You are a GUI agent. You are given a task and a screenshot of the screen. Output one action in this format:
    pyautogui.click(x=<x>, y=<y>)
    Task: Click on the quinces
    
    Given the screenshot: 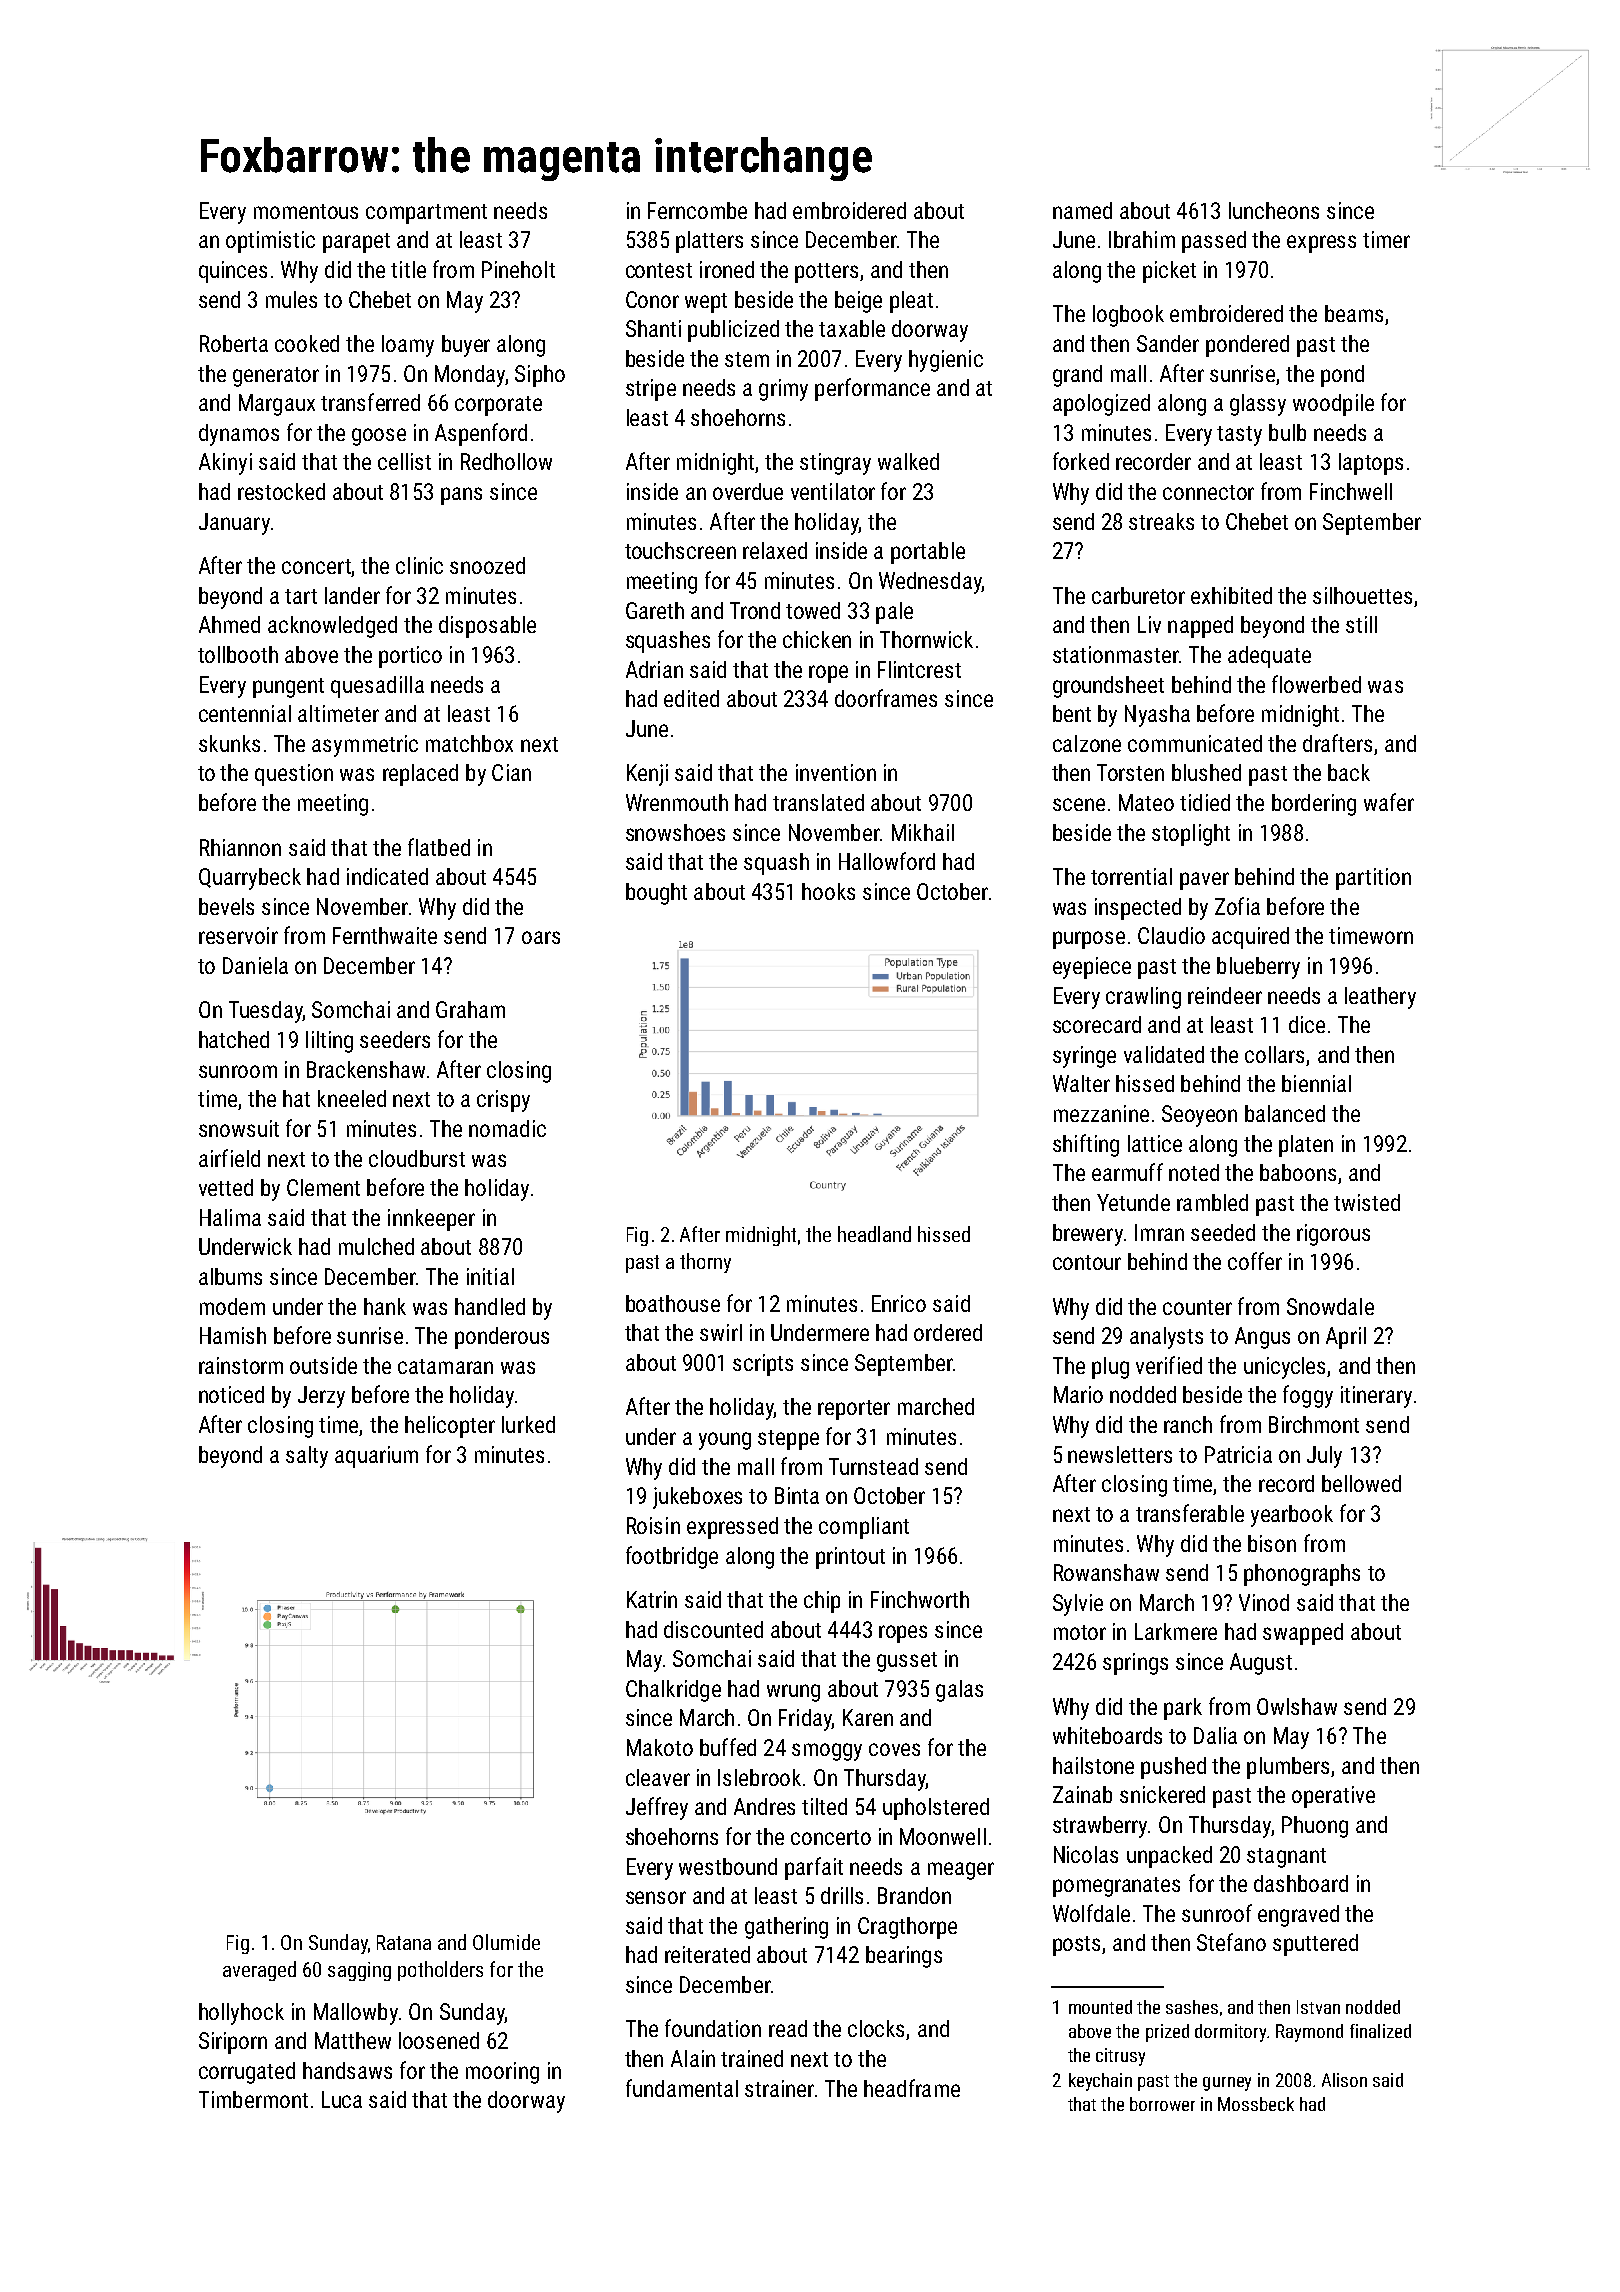 What is the action you would take?
    pyautogui.click(x=233, y=272)
